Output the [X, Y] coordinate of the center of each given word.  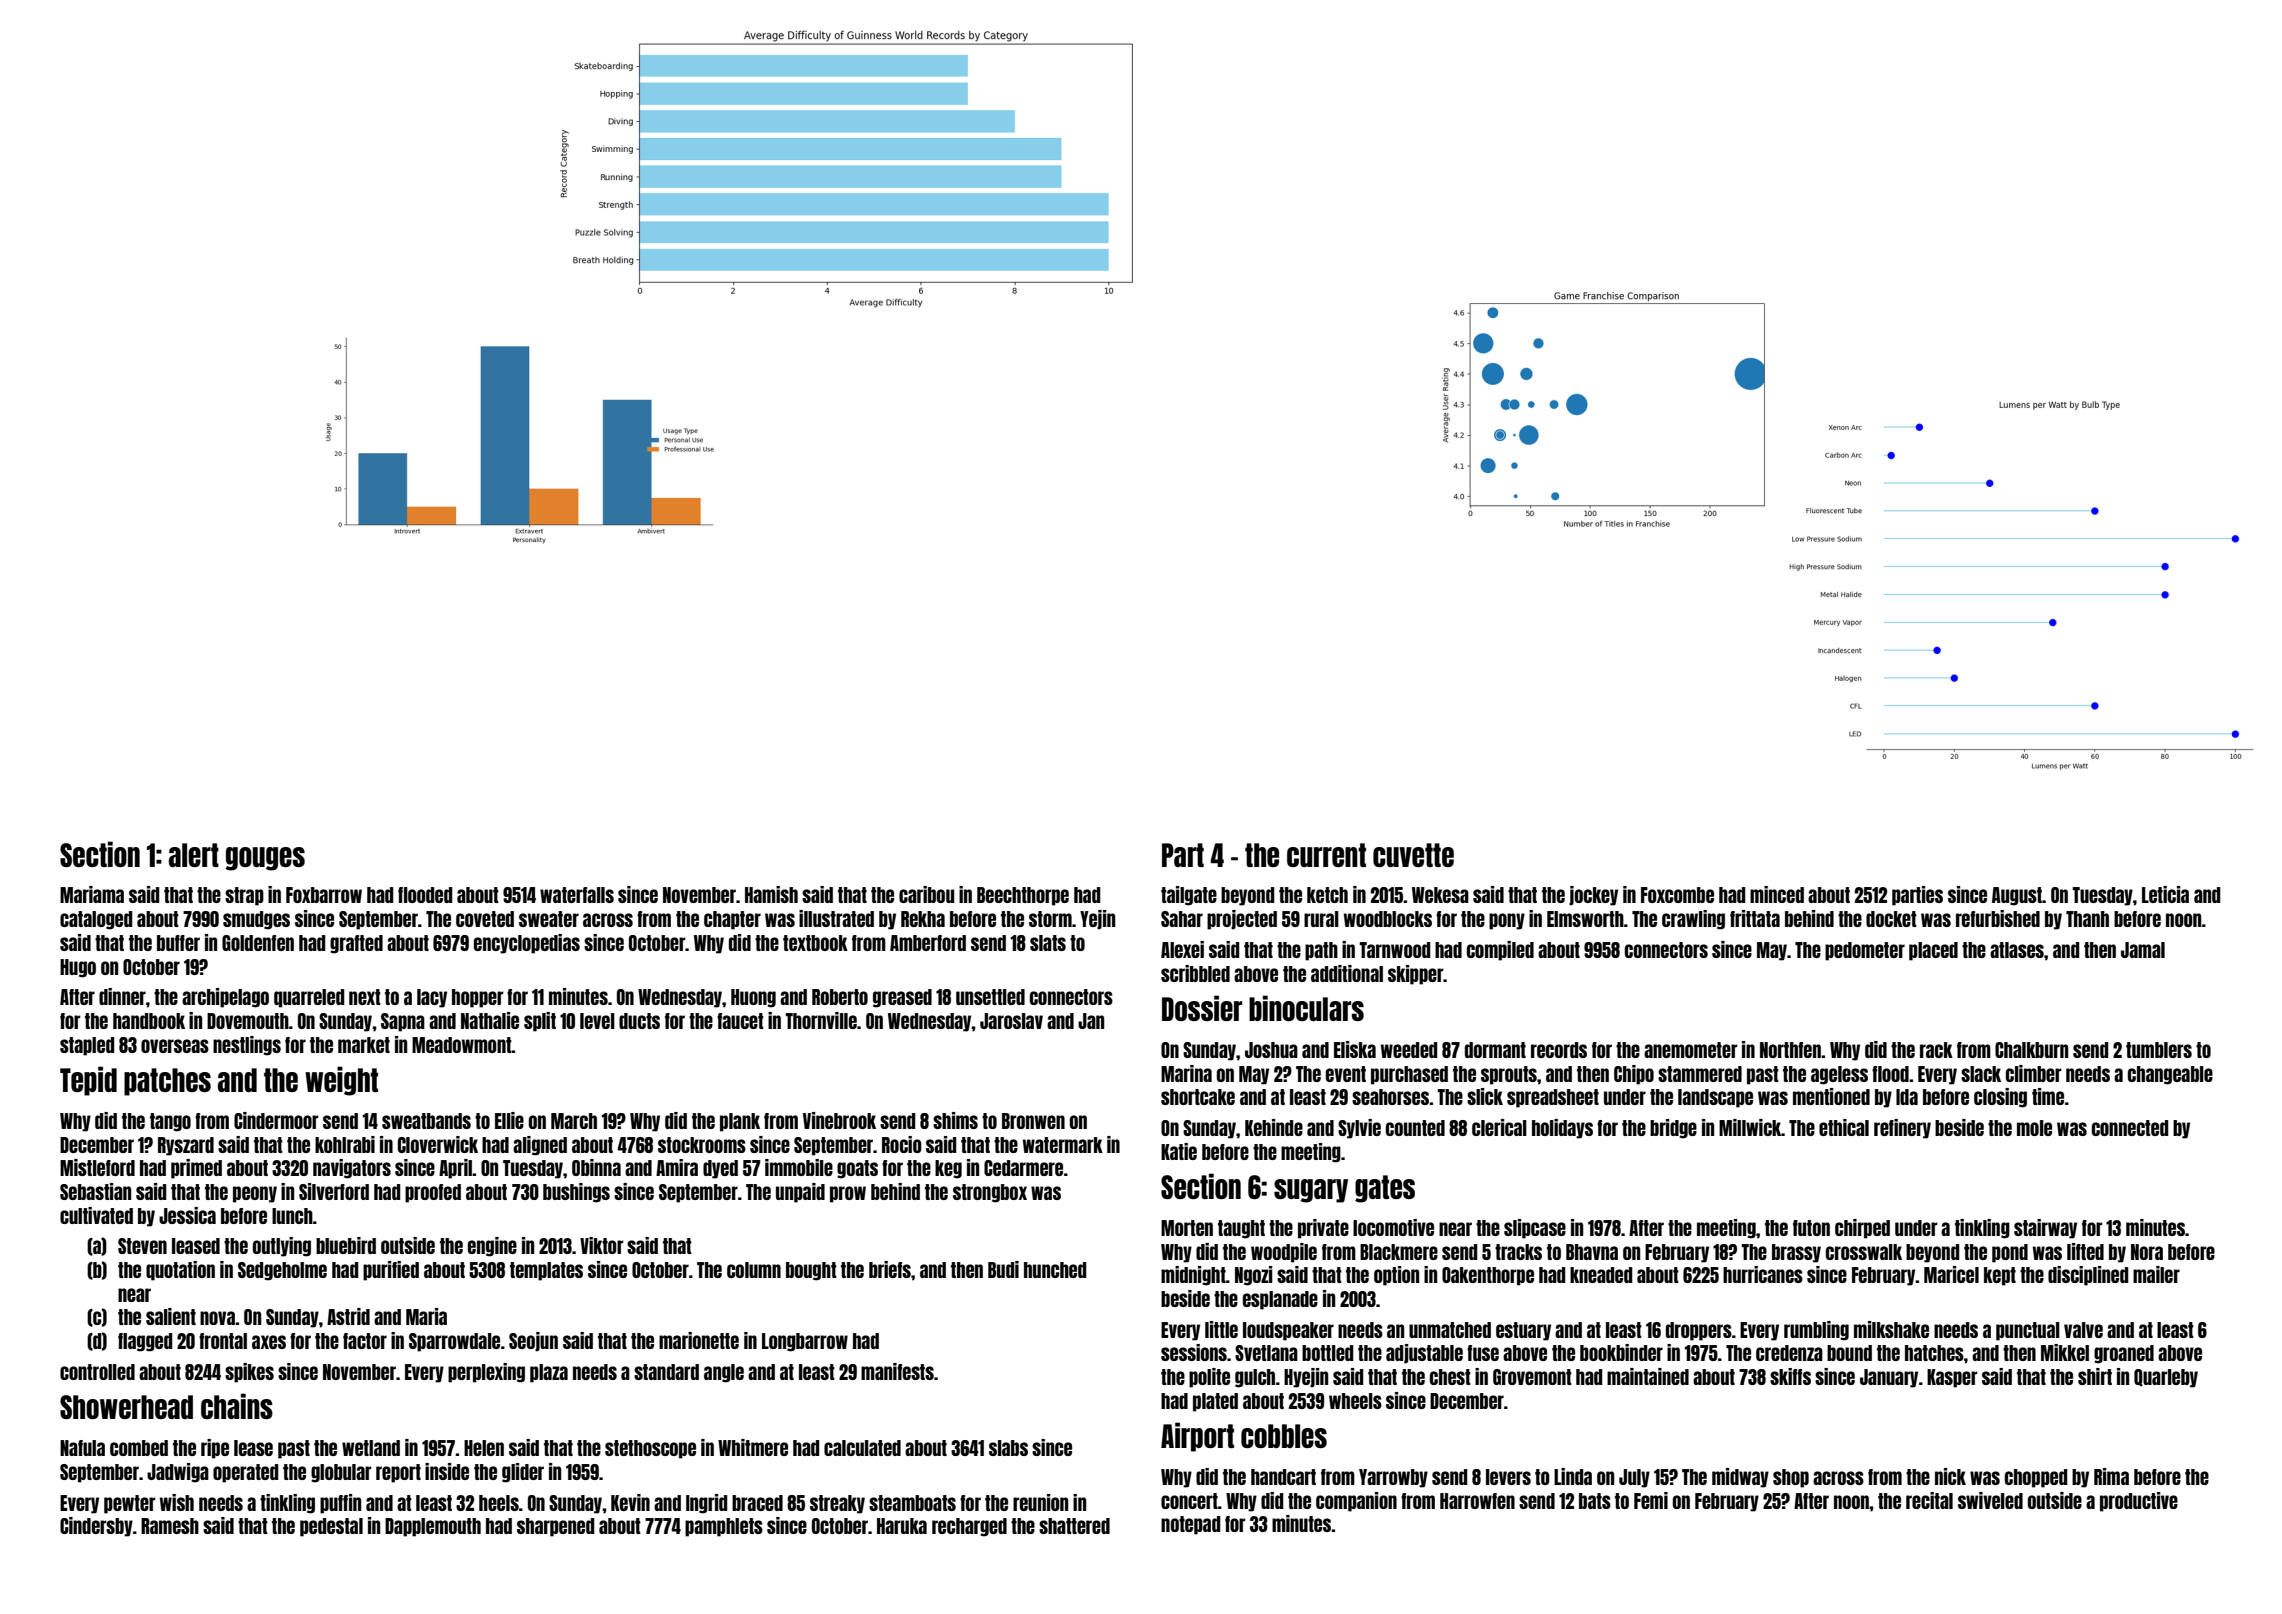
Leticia [2165, 894]
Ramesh [170, 1526]
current [1326, 855]
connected [2130, 1128]
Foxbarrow [324, 895]
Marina [1186, 1073]
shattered [1074, 1526]
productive [2139, 1502]
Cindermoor [276, 1120]
